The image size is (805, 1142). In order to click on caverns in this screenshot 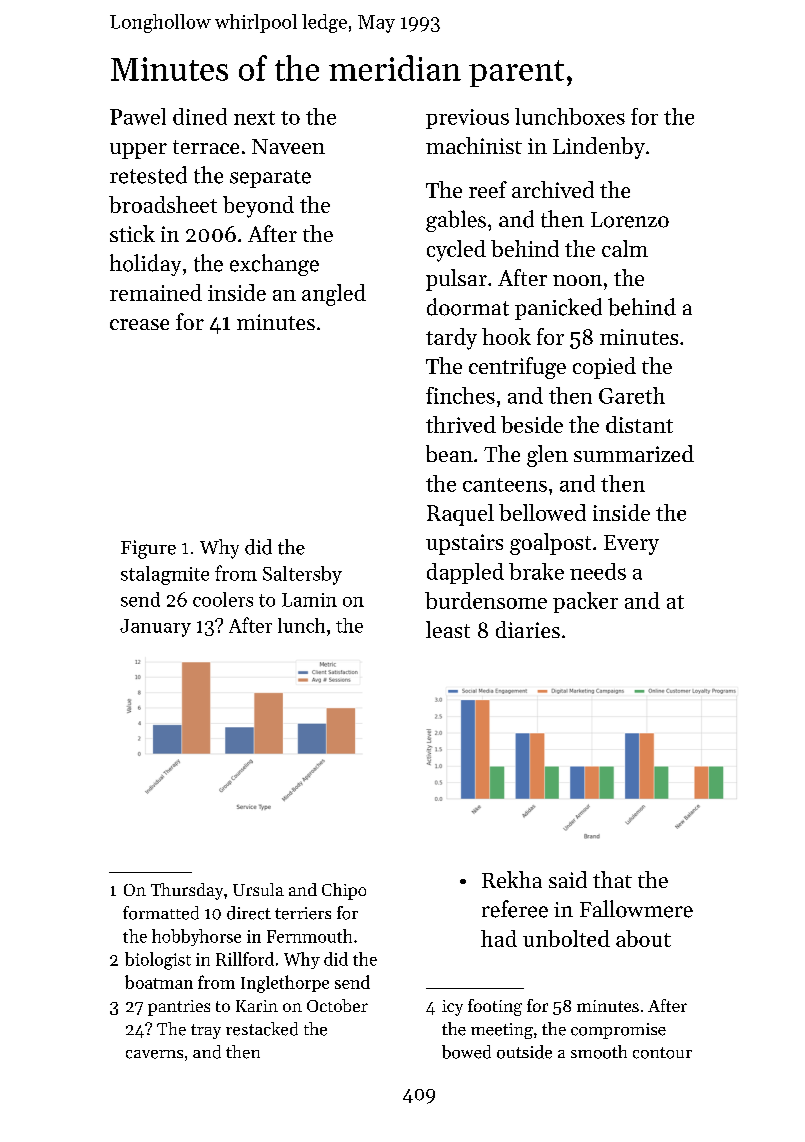, I will do `click(154, 1054)`.
